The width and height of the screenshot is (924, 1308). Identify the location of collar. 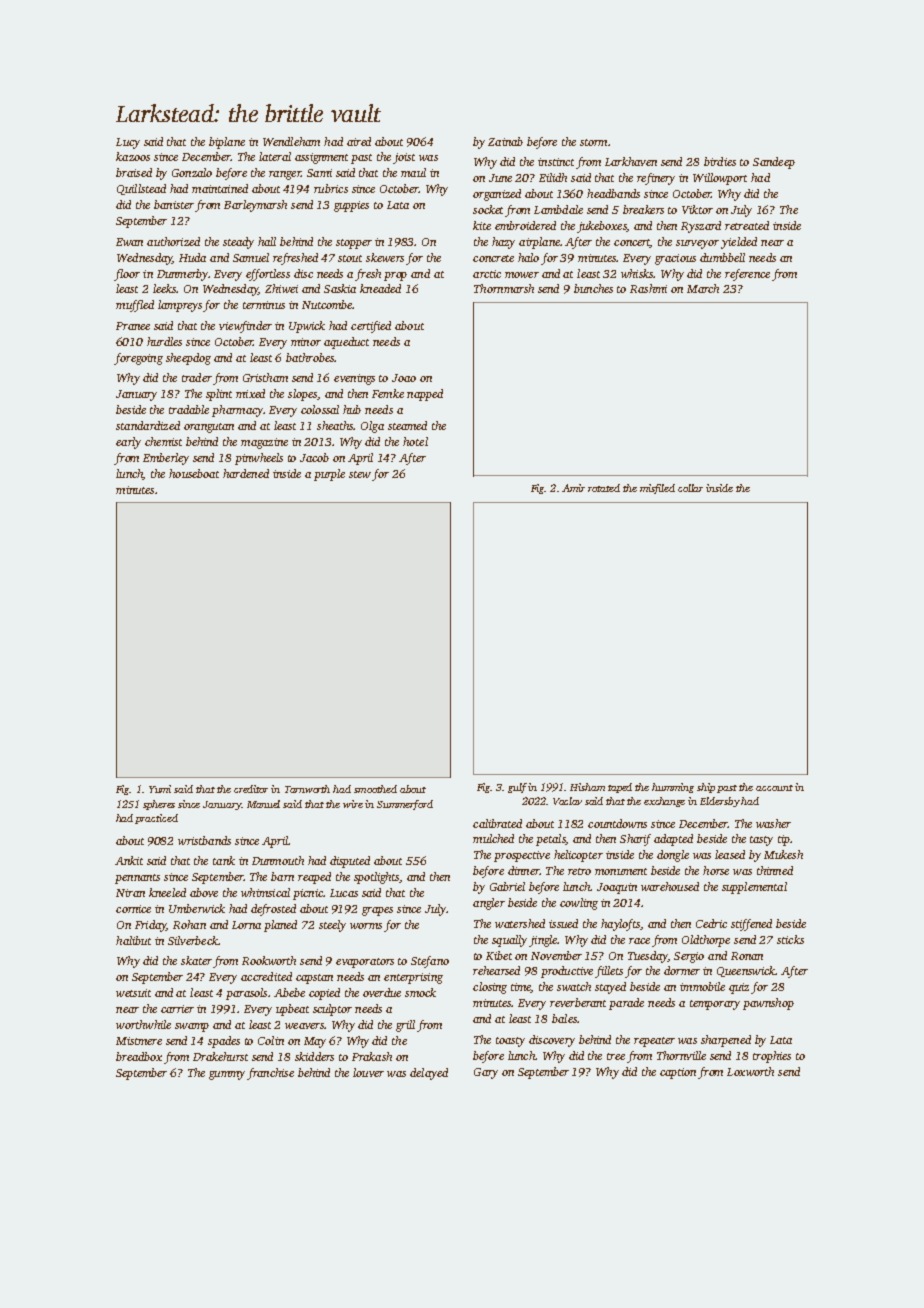
(690, 488).
